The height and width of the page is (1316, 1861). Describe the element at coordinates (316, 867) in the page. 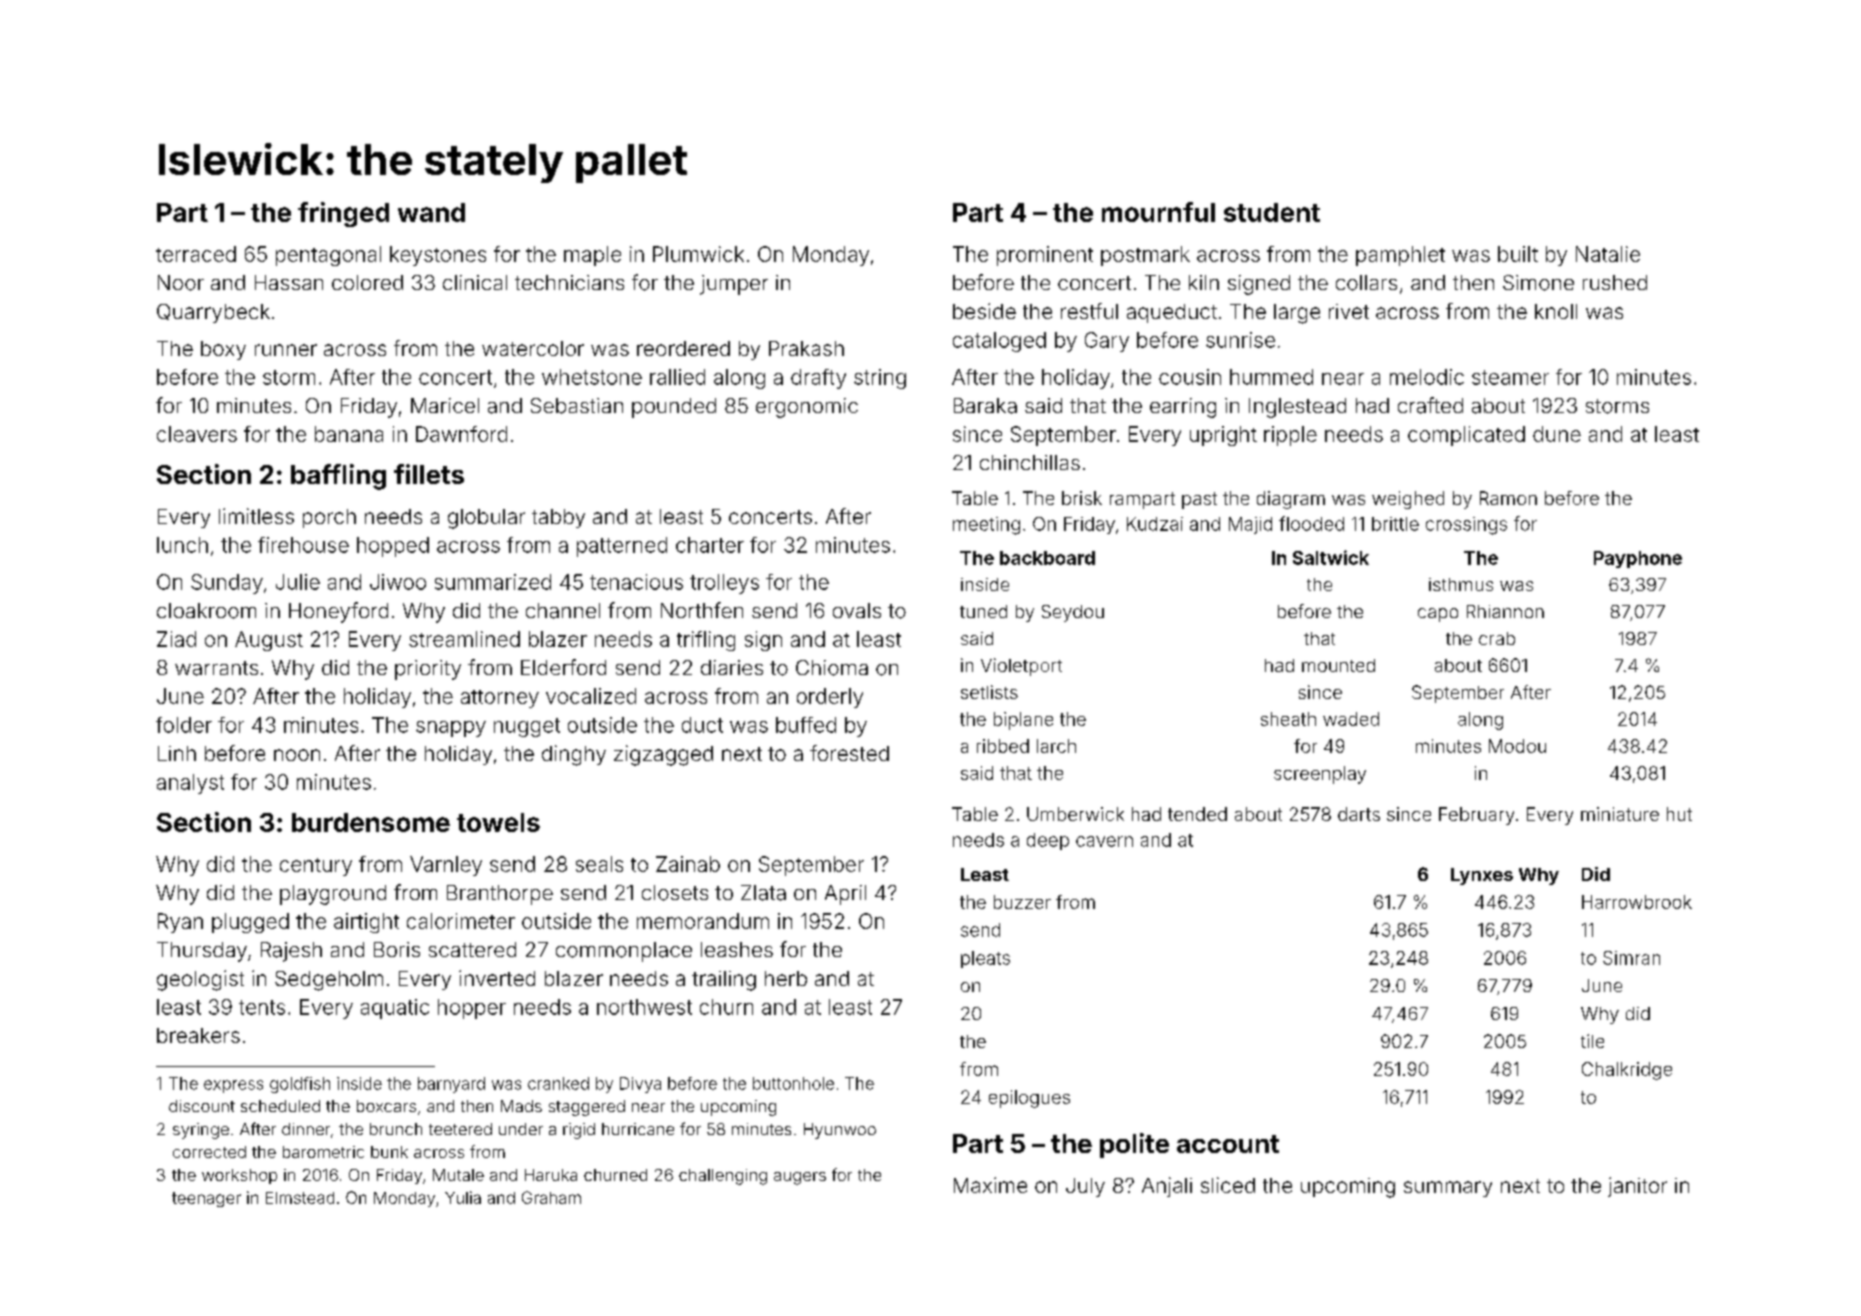

I see `century` at that location.
